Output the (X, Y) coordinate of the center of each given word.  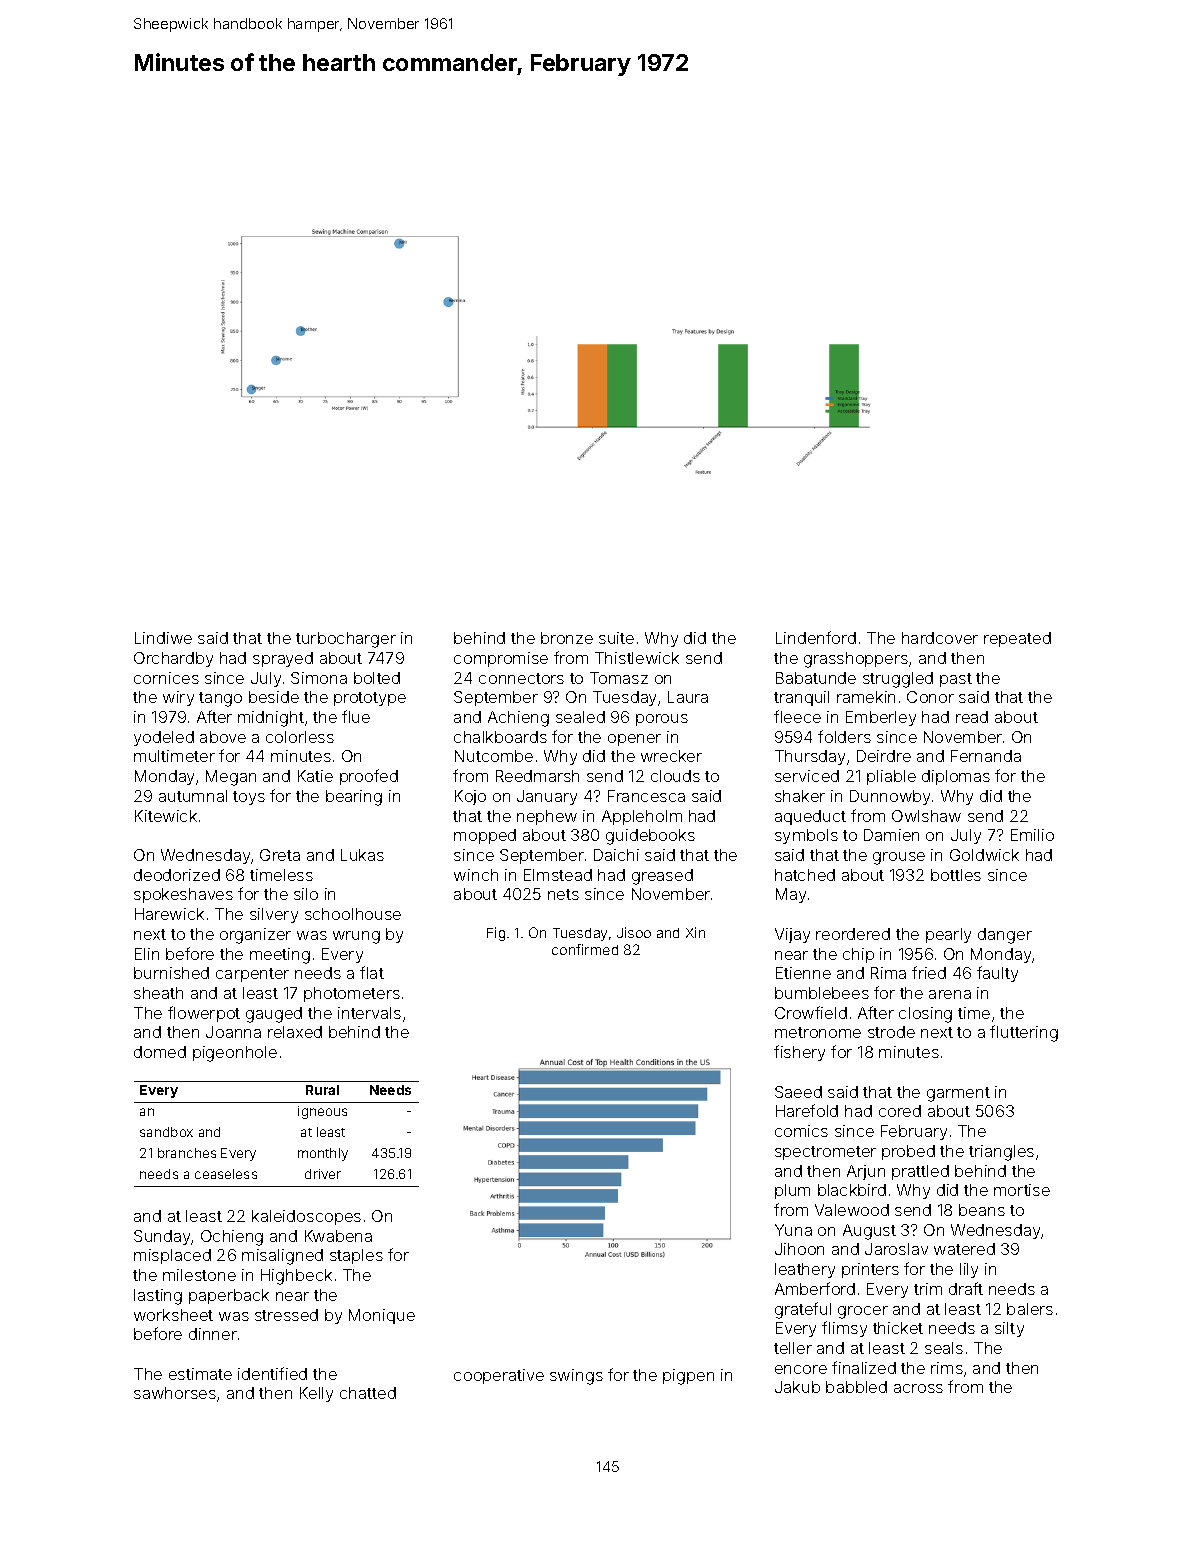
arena (950, 994)
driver (323, 1174)
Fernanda (986, 756)
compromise (501, 659)
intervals (369, 1013)
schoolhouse (353, 914)
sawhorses (175, 1393)
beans (982, 1210)
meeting (280, 956)
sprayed (283, 659)
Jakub (797, 1387)
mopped (485, 836)
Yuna (793, 1230)
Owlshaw (926, 816)
